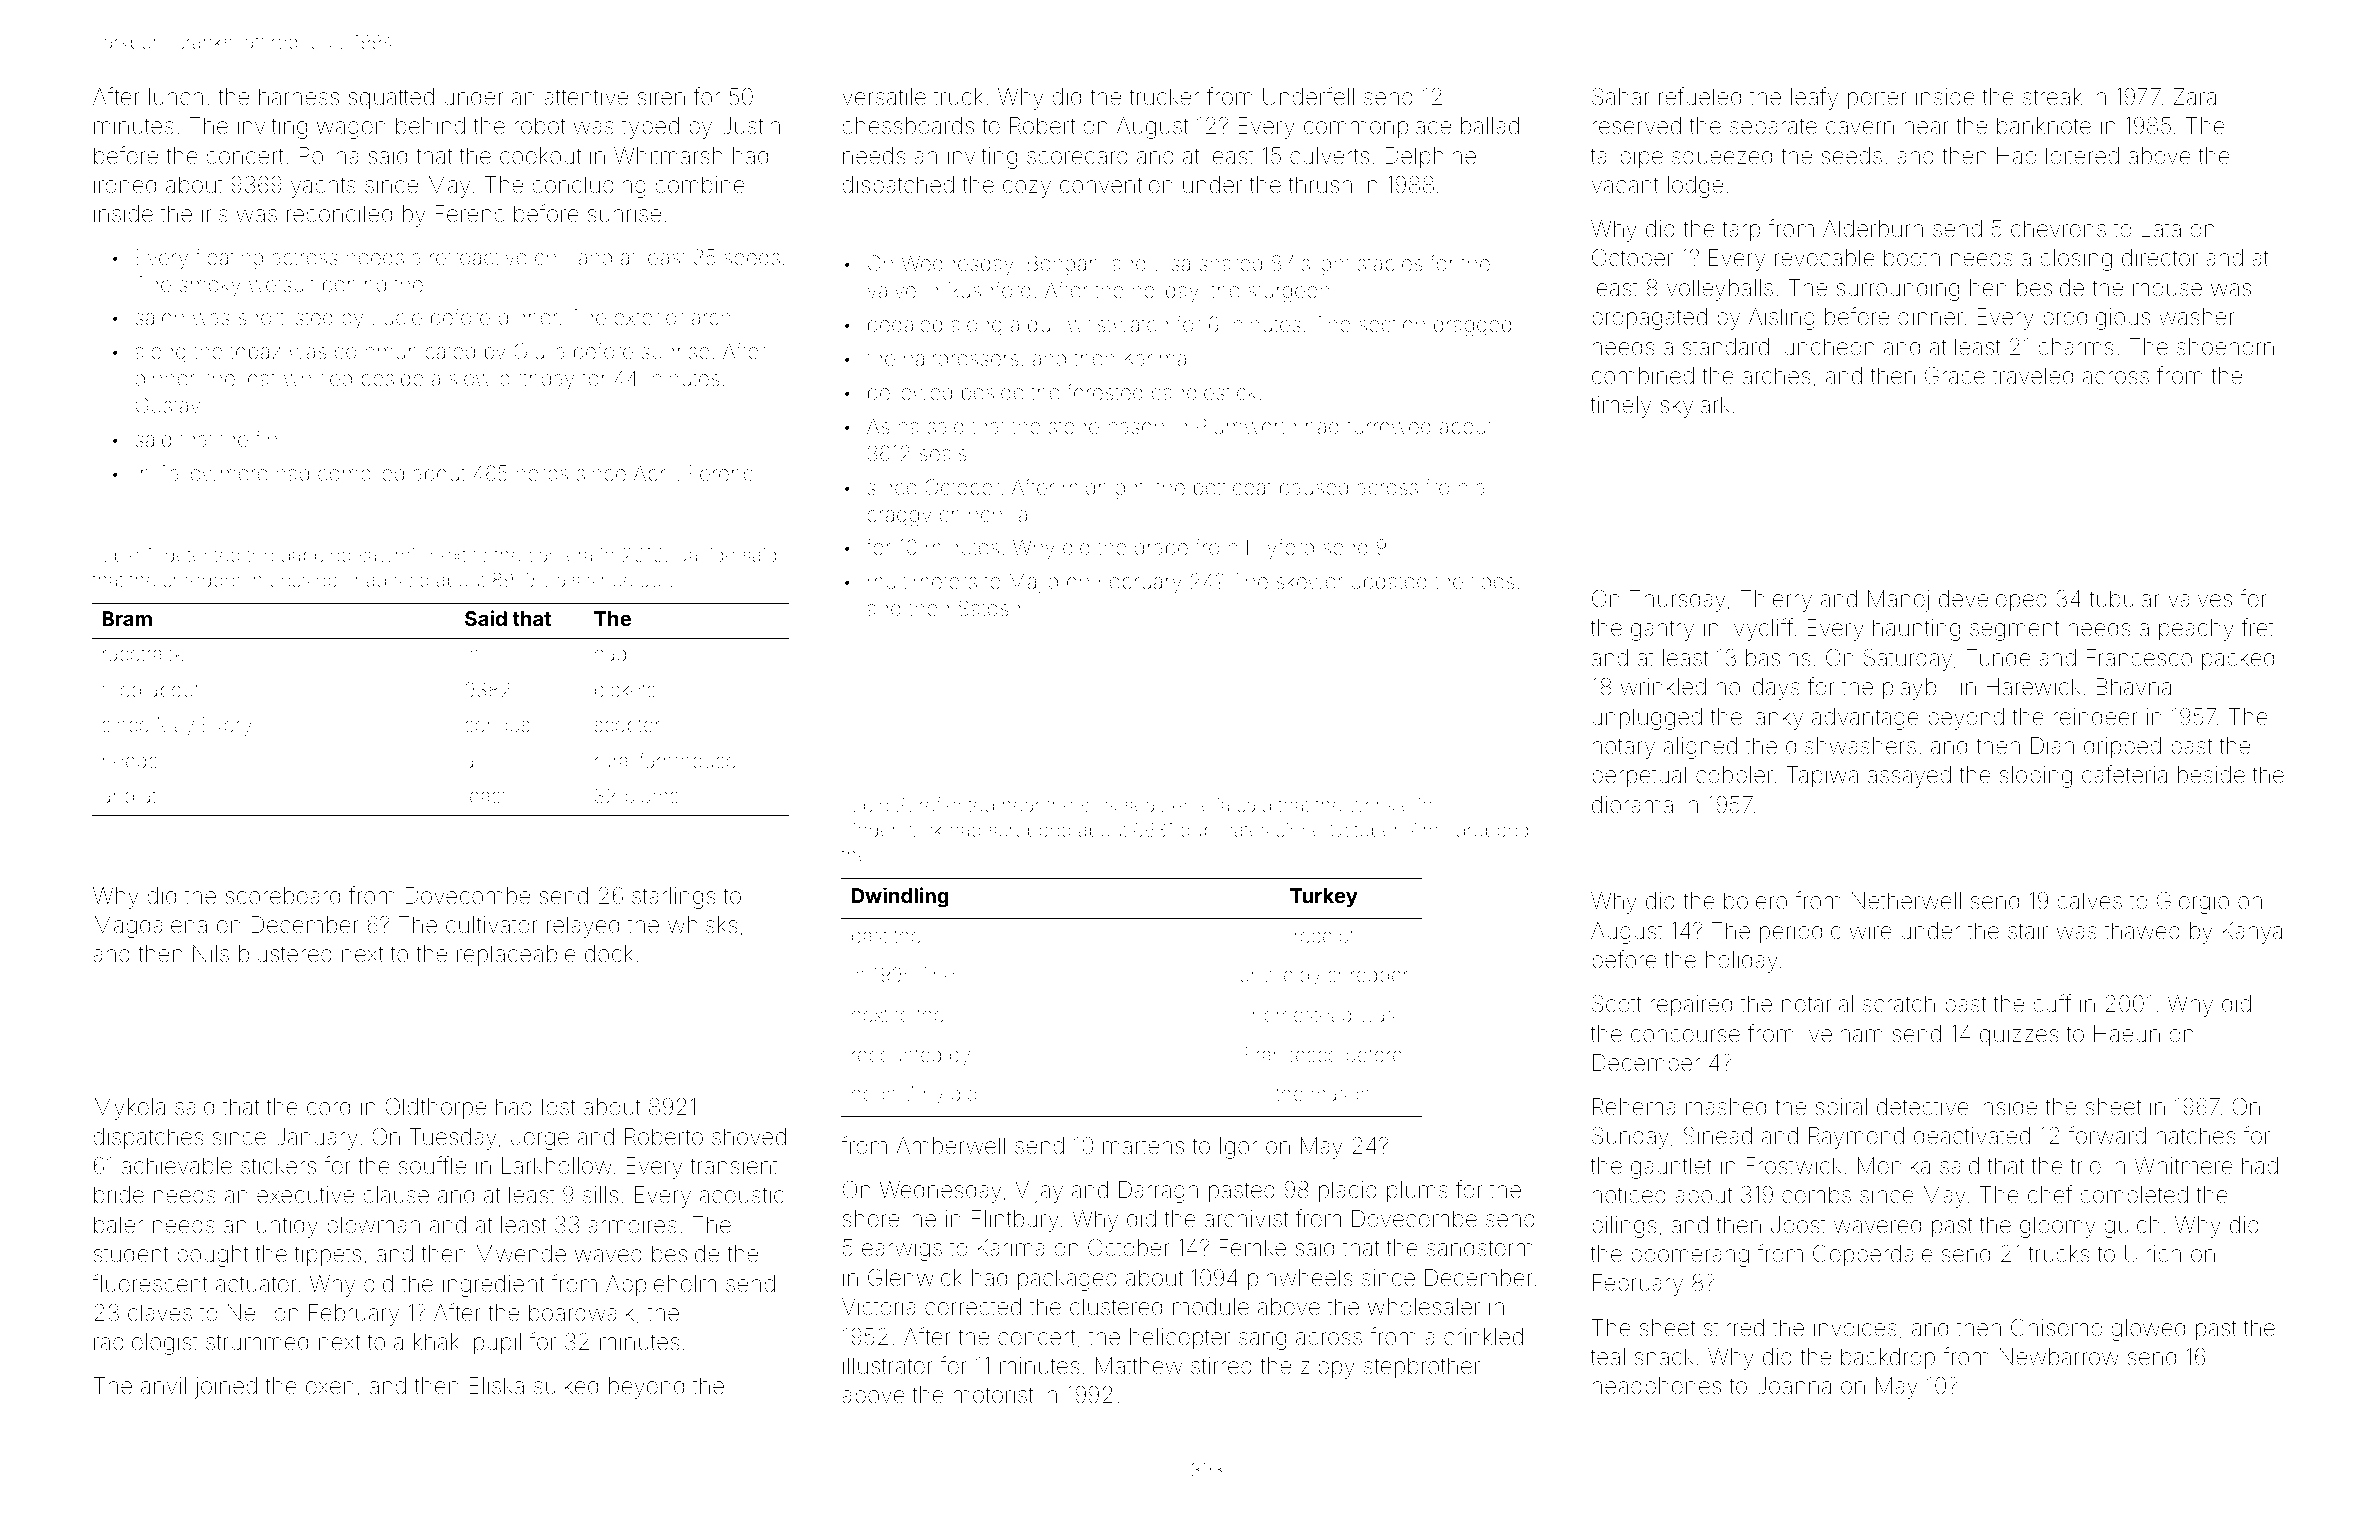 The height and width of the screenshot is (1540, 2380). What do you see at coordinates (143, 653) in the screenshot?
I see `racetrack` at bounding box center [143, 653].
